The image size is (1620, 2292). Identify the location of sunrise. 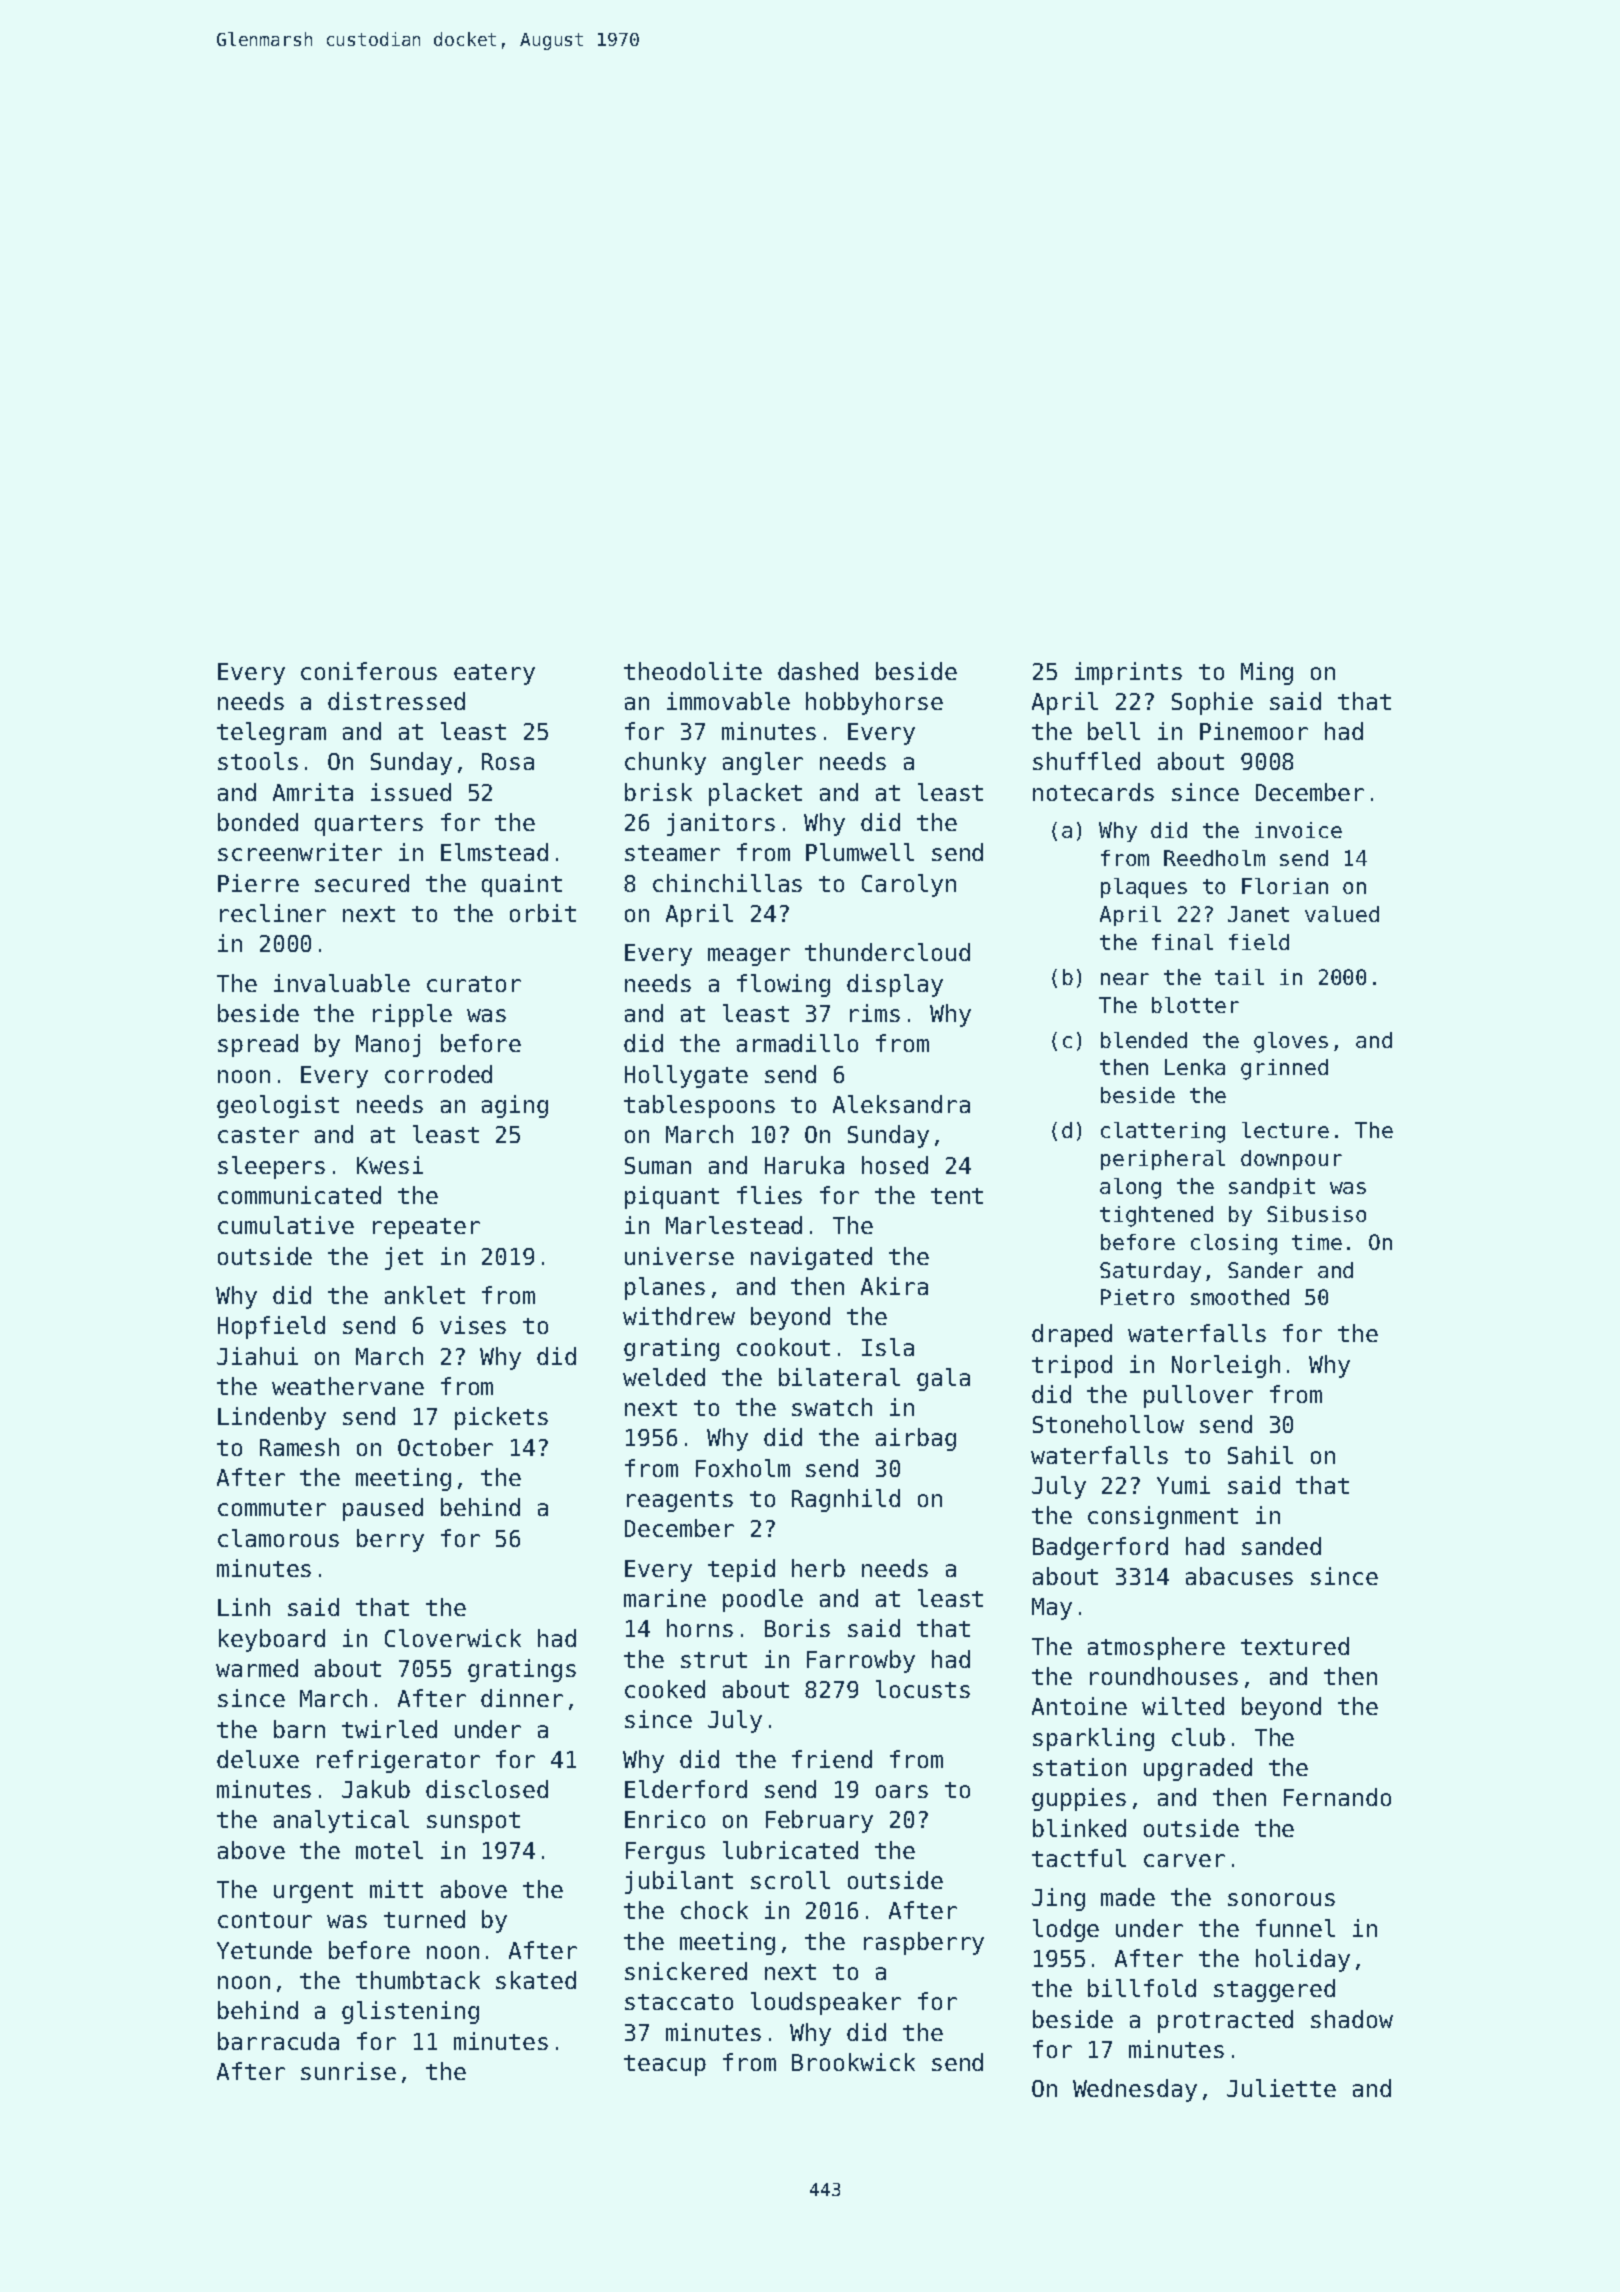
(348, 2071).
